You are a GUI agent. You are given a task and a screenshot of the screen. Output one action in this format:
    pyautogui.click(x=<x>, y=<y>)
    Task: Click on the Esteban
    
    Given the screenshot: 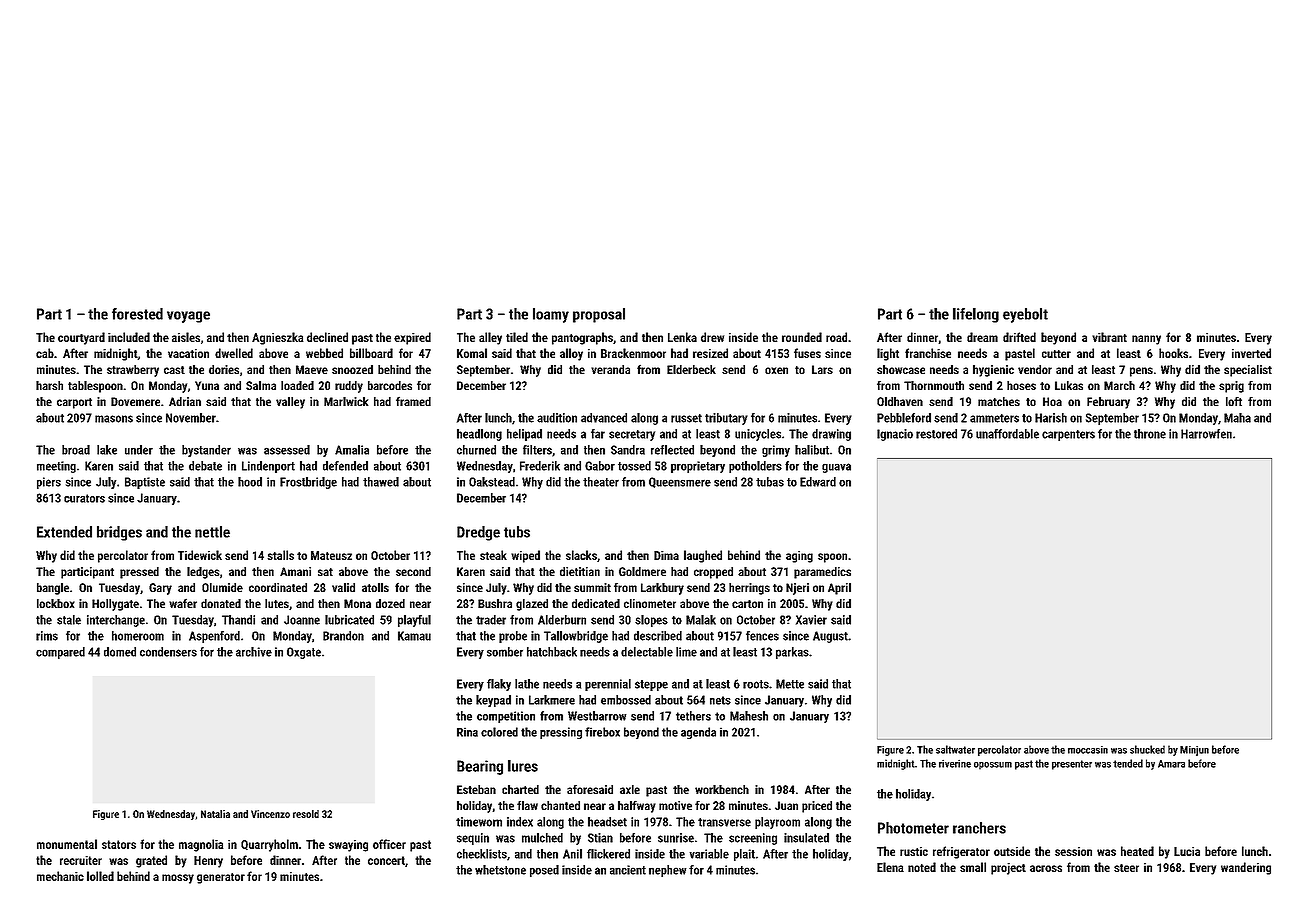 What is the action you would take?
    pyautogui.click(x=476, y=789)
